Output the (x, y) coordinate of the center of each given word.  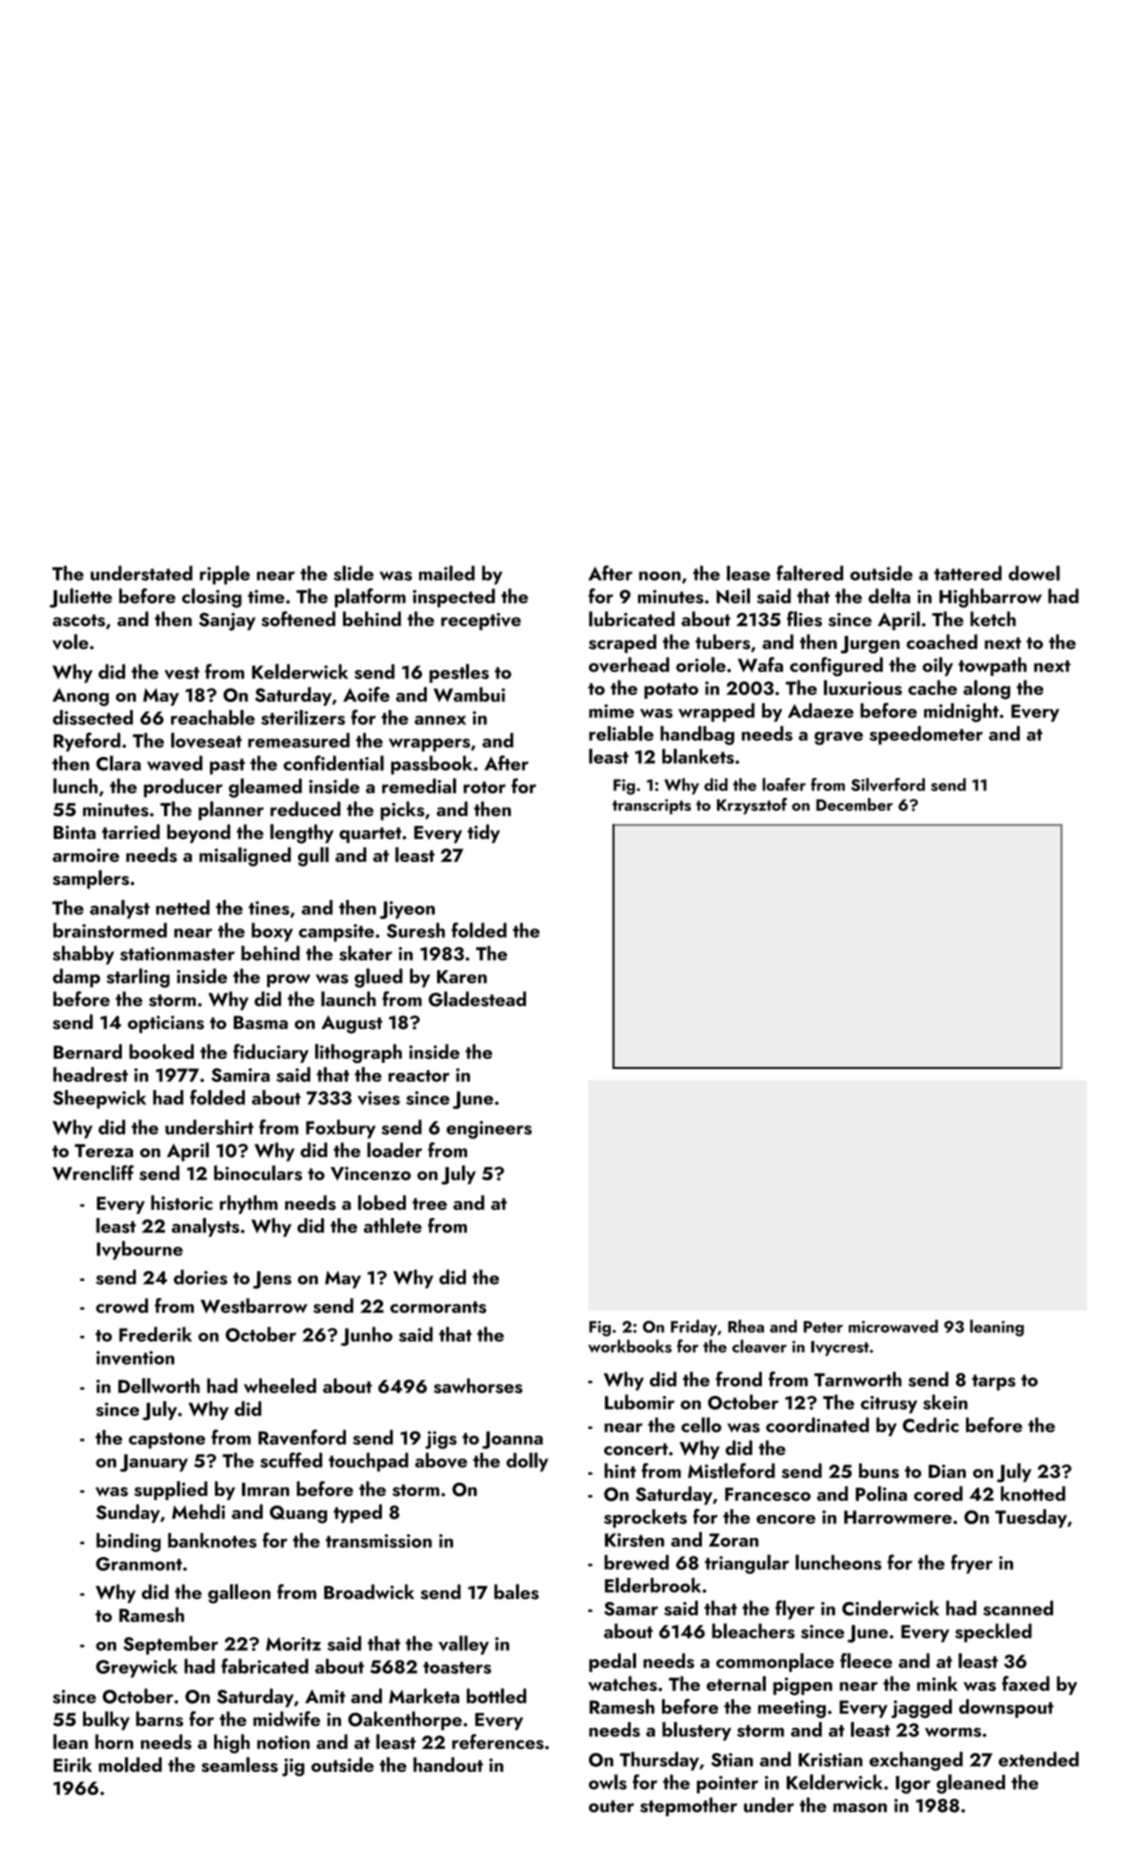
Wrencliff (93, 1173)
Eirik (72, 1764)
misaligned (245, 857)
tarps (994, 1383)
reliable (621, 733)
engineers (489, 1130)
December (854, 804)
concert (636, 1449)
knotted (1033, 1493)
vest (182, 673)
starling (138, 978)
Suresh (416, 930)
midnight (961, 712)
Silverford (888, 784)
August (351, 1024)
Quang (298, 1514)
